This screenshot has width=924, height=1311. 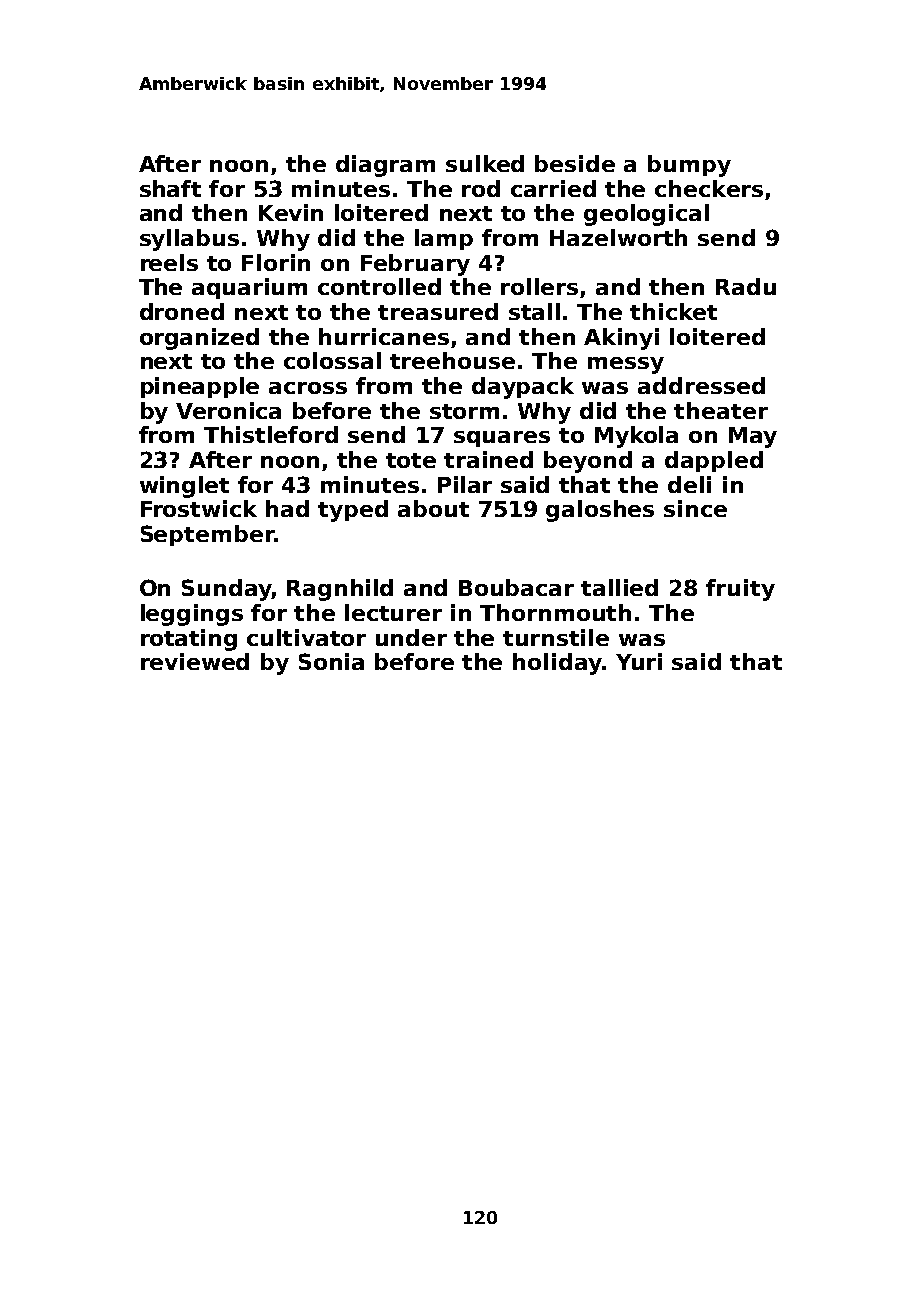 What do you see at coordinates (689, 166) in the screenshot?
I see `bumpy` at bounding box center [689, 166].
